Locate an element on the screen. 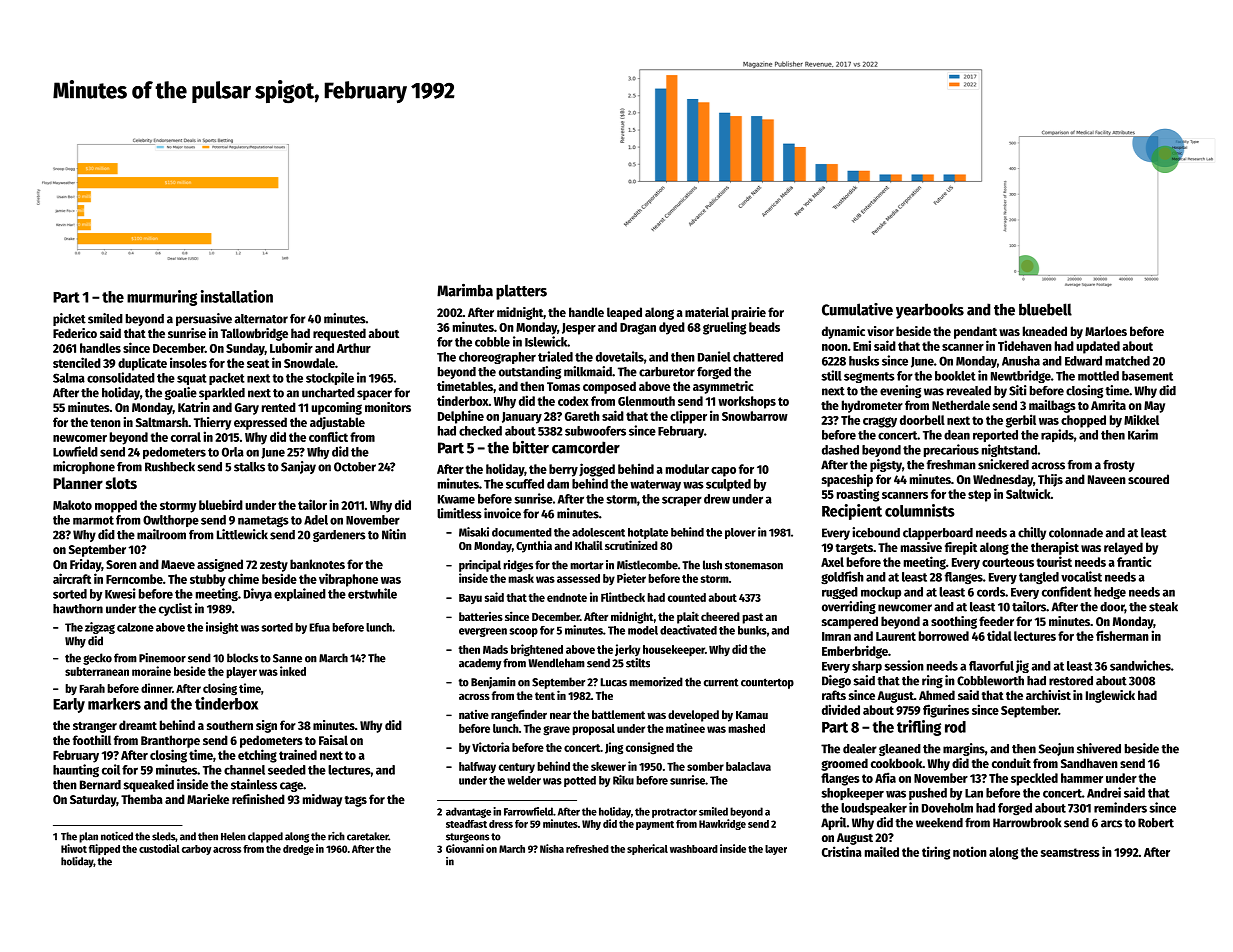  persuasive is located at coordinates (204, 319).
